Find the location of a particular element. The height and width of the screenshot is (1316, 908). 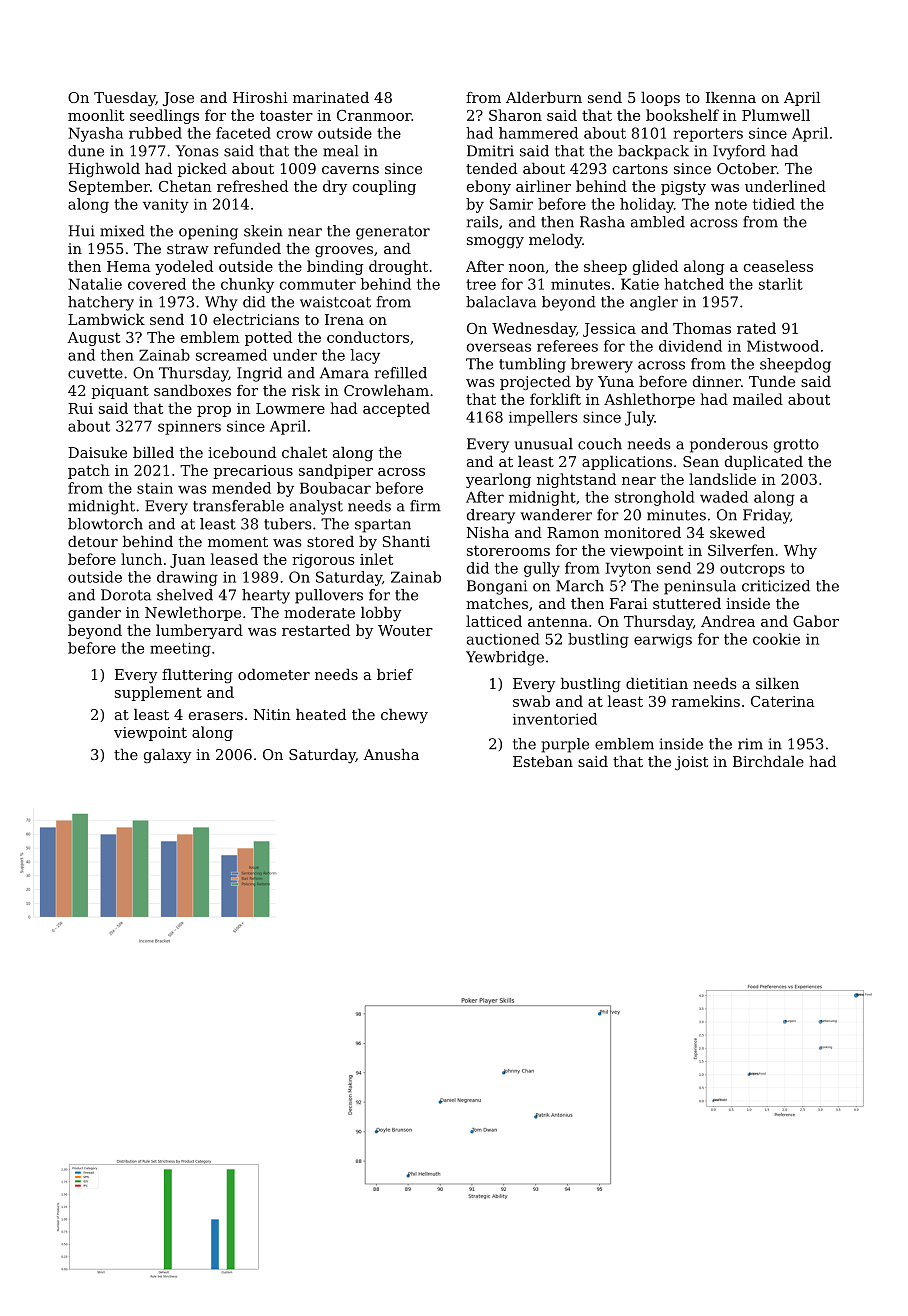

pigsty is located at coordinates (683, 188).
